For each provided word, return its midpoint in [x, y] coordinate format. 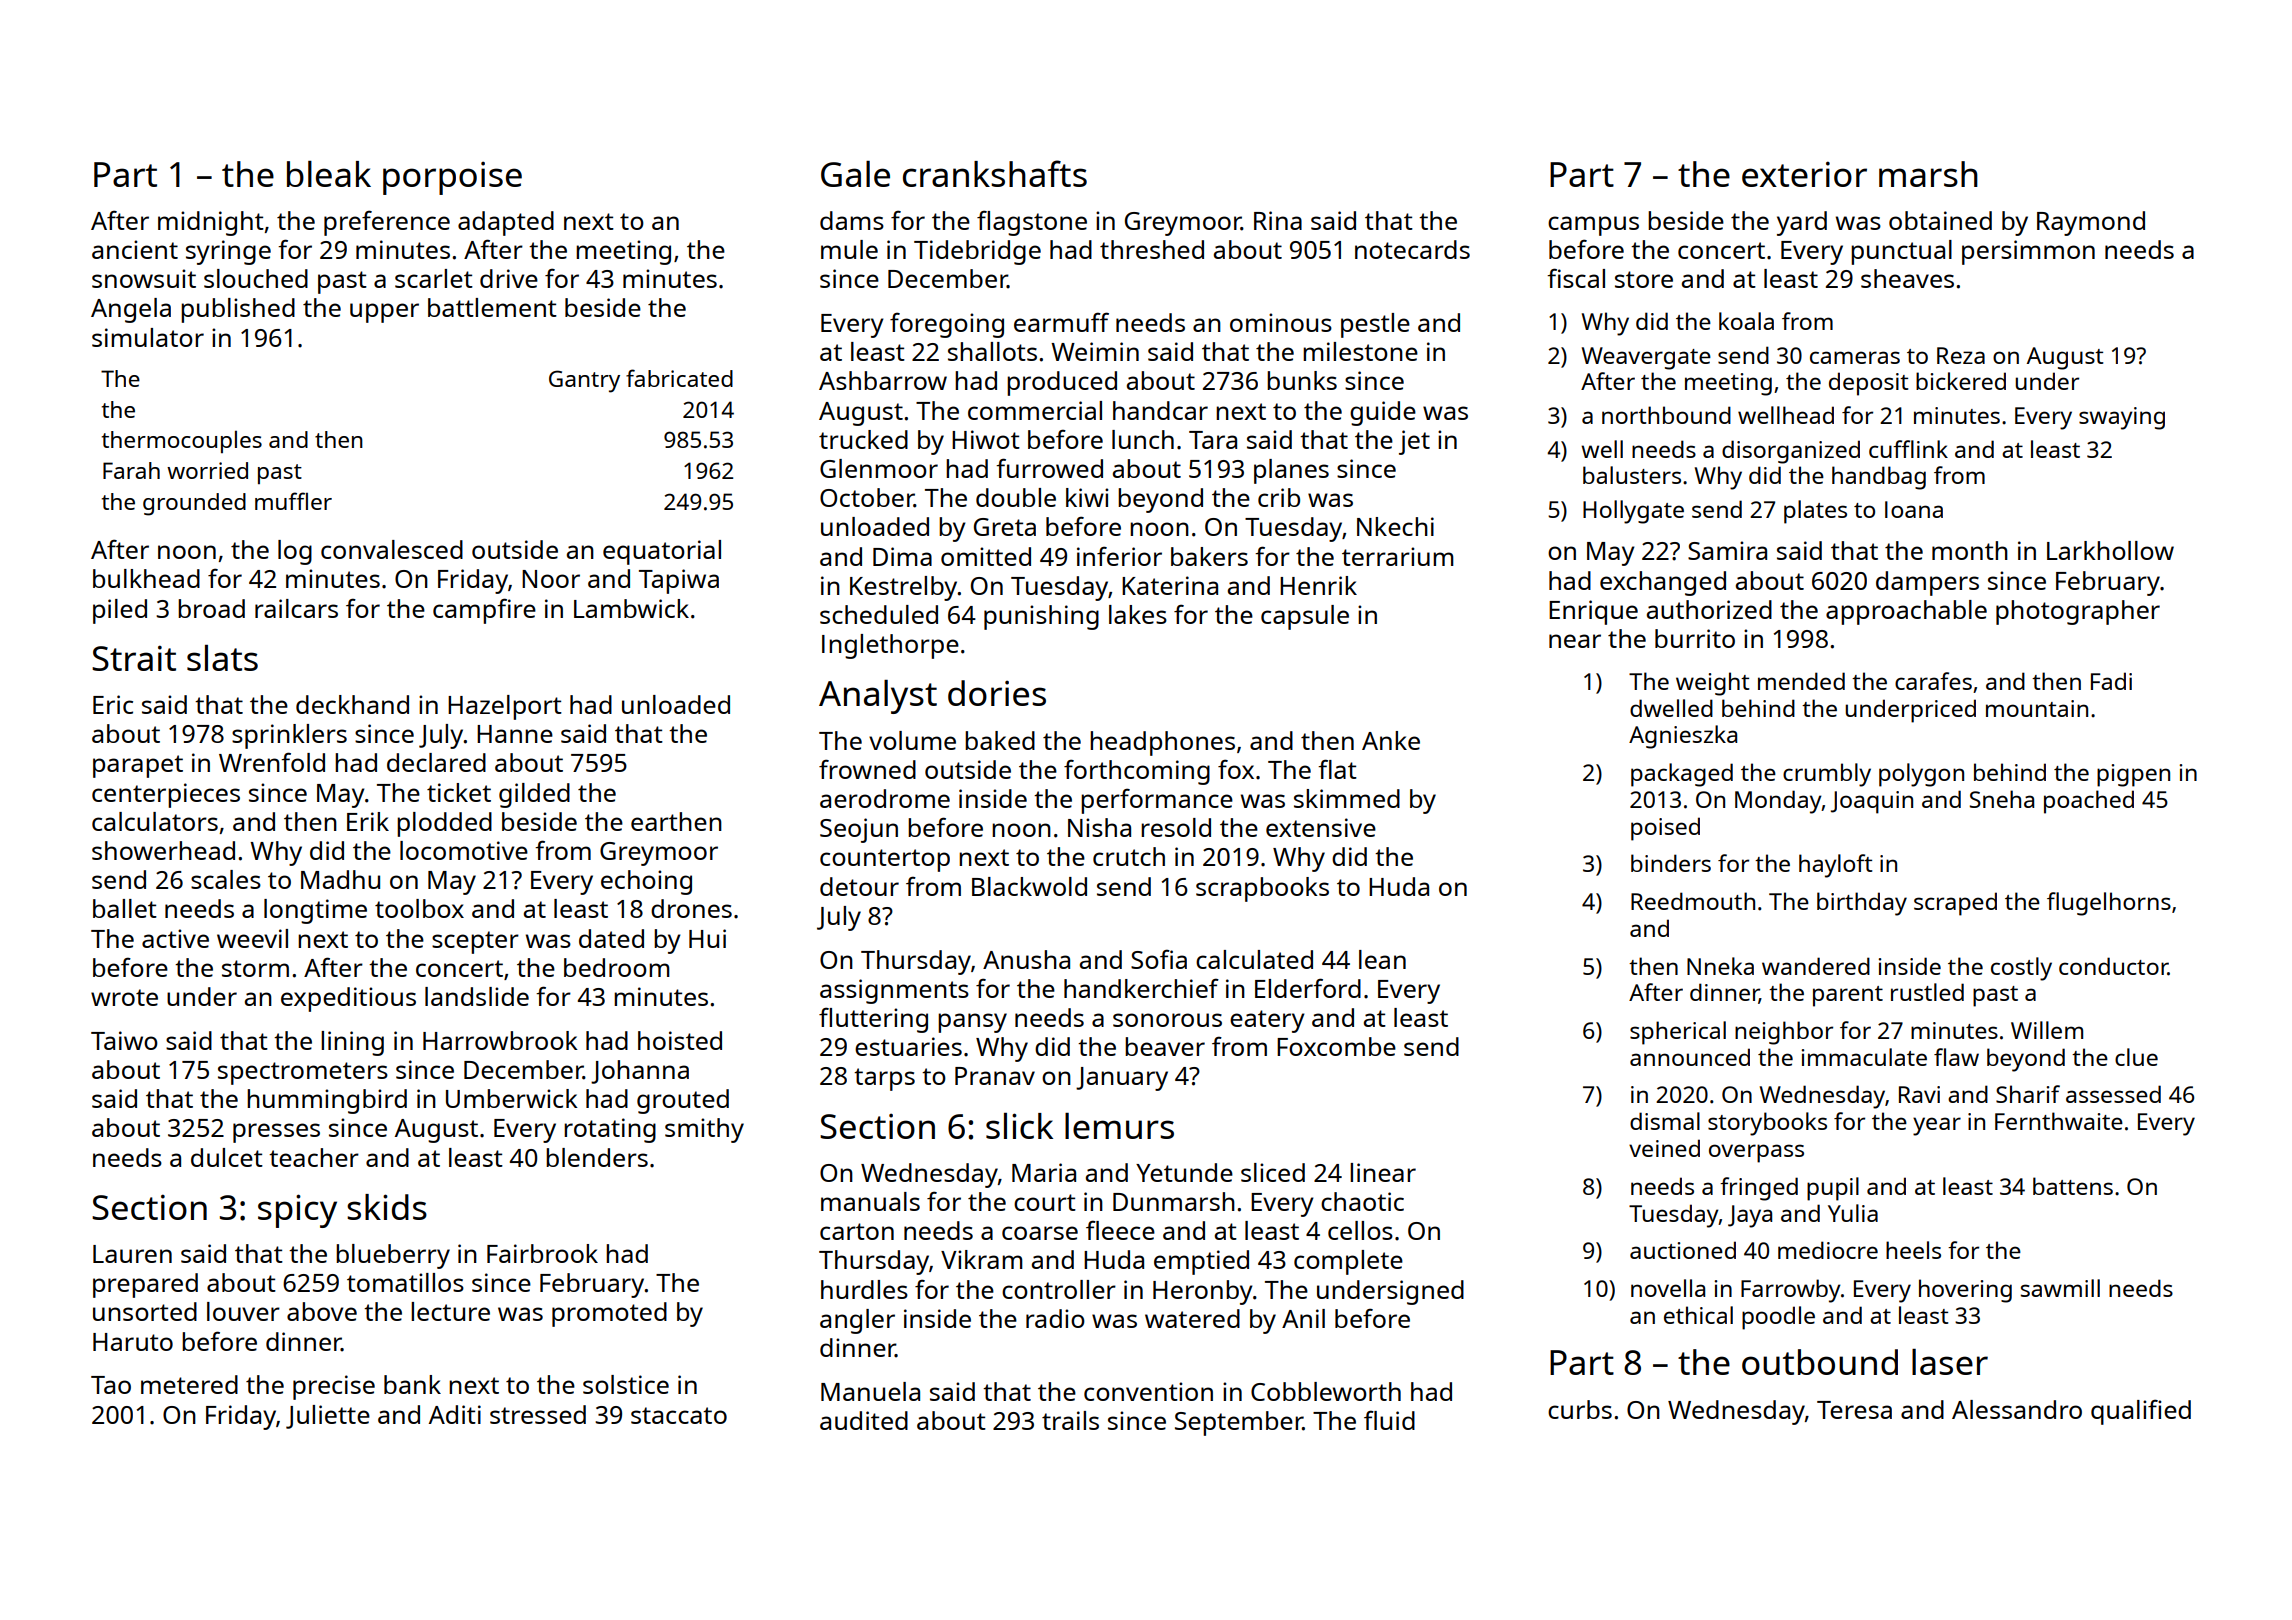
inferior [1119, 556]
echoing [646, 882]
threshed [1152, 249]
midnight [211, 223]
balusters [1632, 475]
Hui [707, 938]
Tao [111, 1385]
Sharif [2028, 1094]
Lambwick [631, 608]
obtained [1940, 220]
